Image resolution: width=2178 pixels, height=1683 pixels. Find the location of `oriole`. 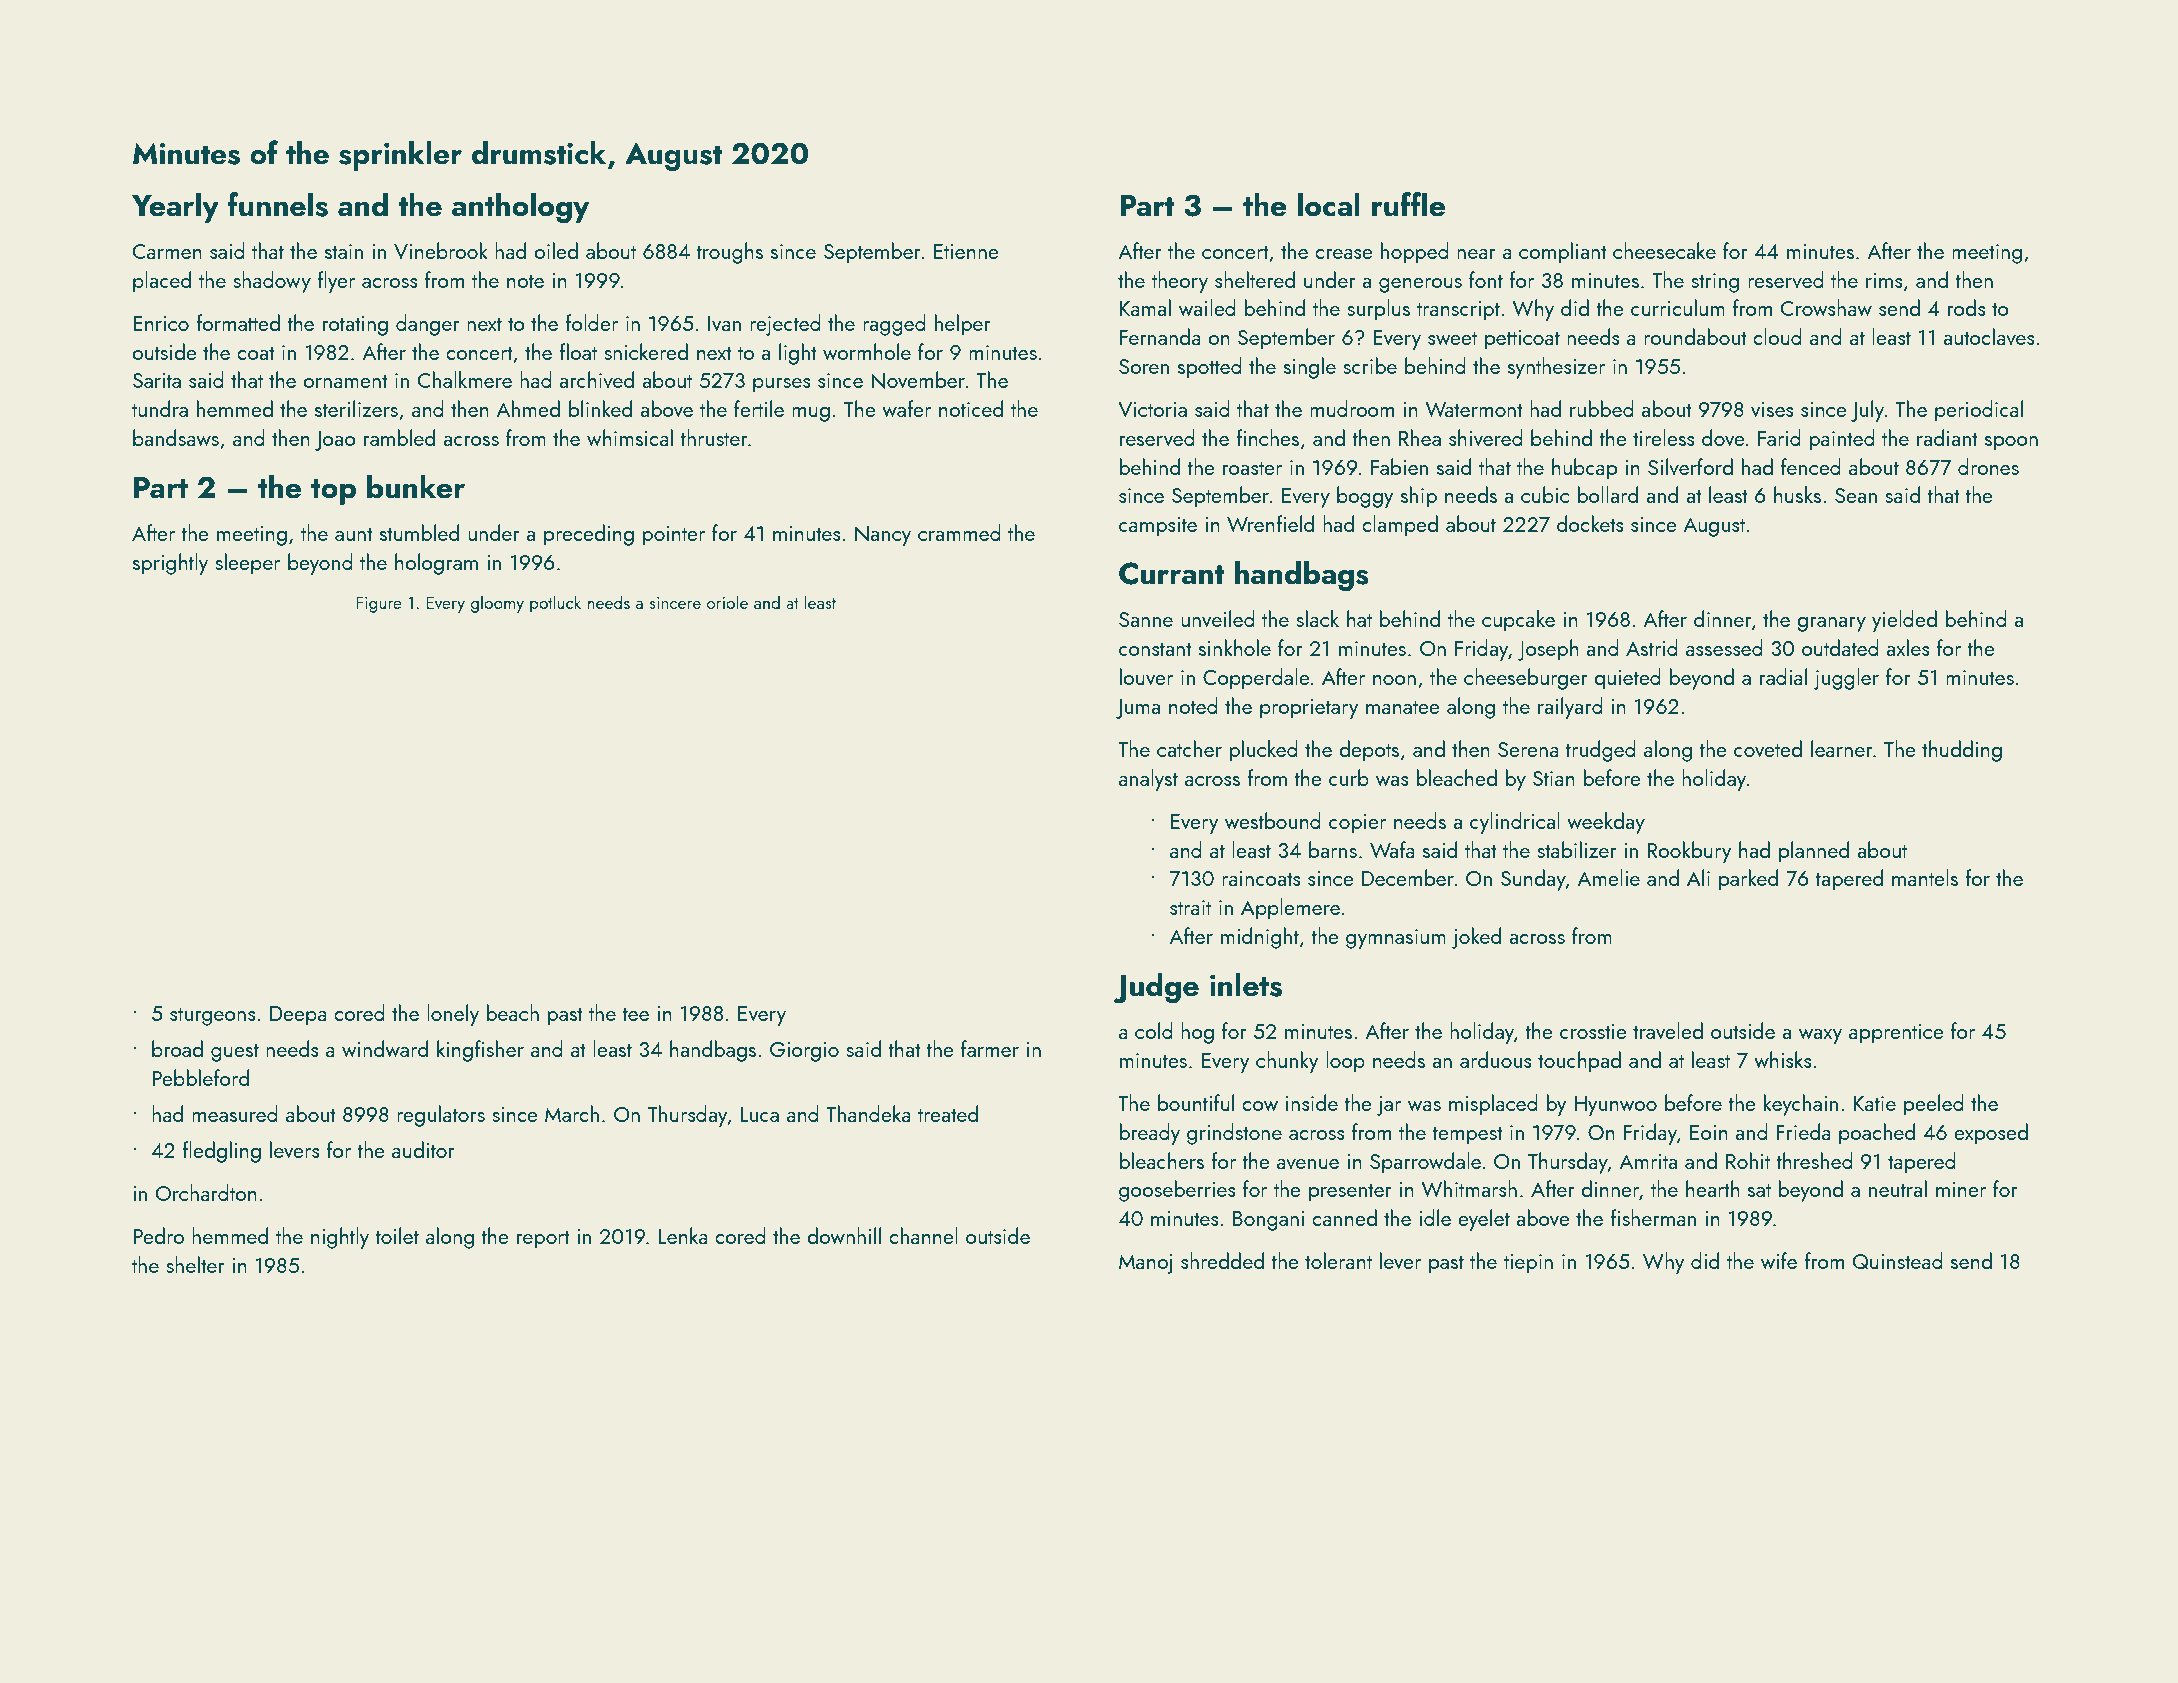

oriole is located at coordinates (727, 602).
